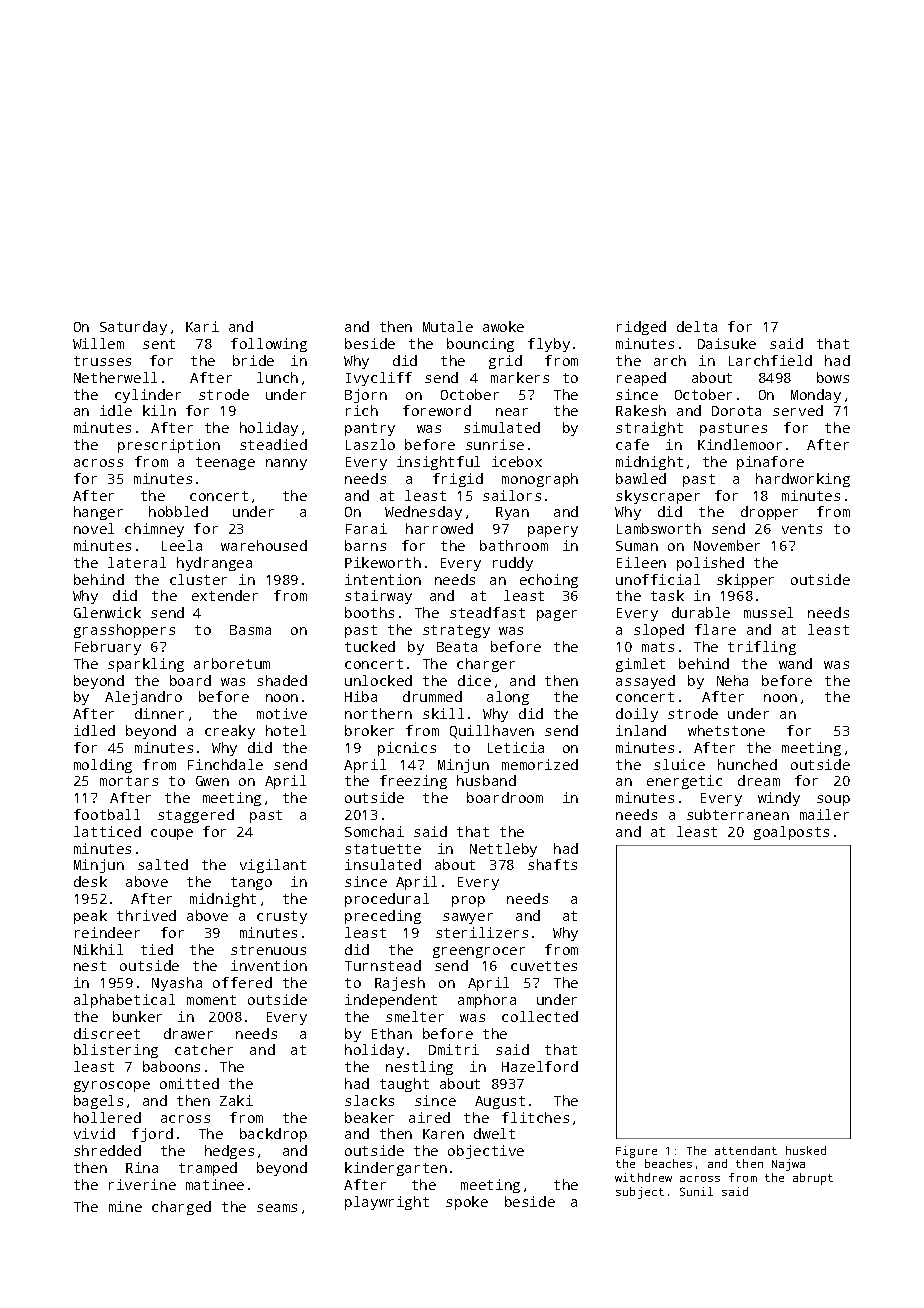 The image size is (924, 1308). What do you see at coordinates (182, 545) in the document?
I see `Leela` at bounding box center [182, 545].
